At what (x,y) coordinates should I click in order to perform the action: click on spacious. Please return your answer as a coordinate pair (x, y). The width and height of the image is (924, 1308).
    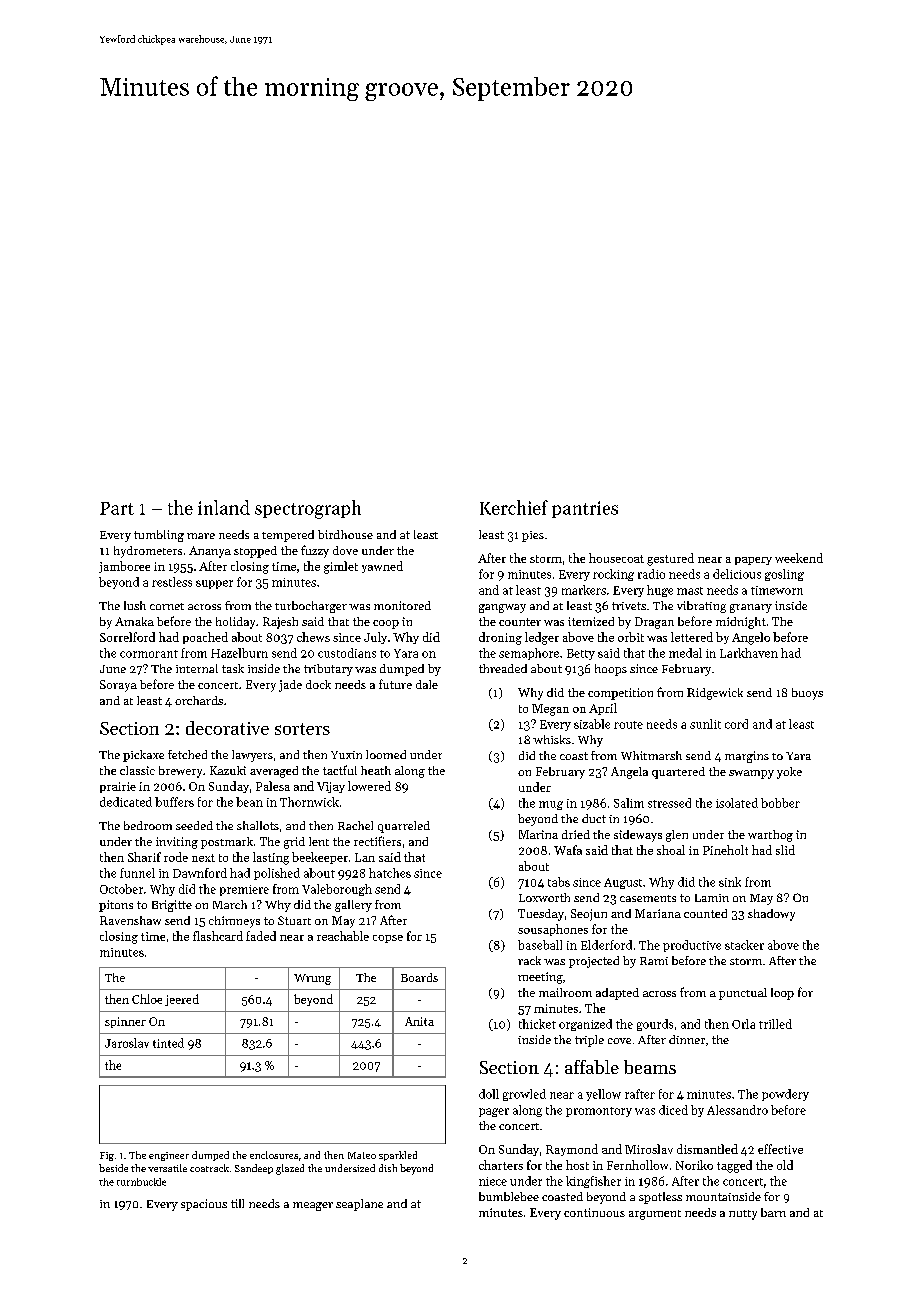
    Looking at the image, I should click on (204, 1205).
